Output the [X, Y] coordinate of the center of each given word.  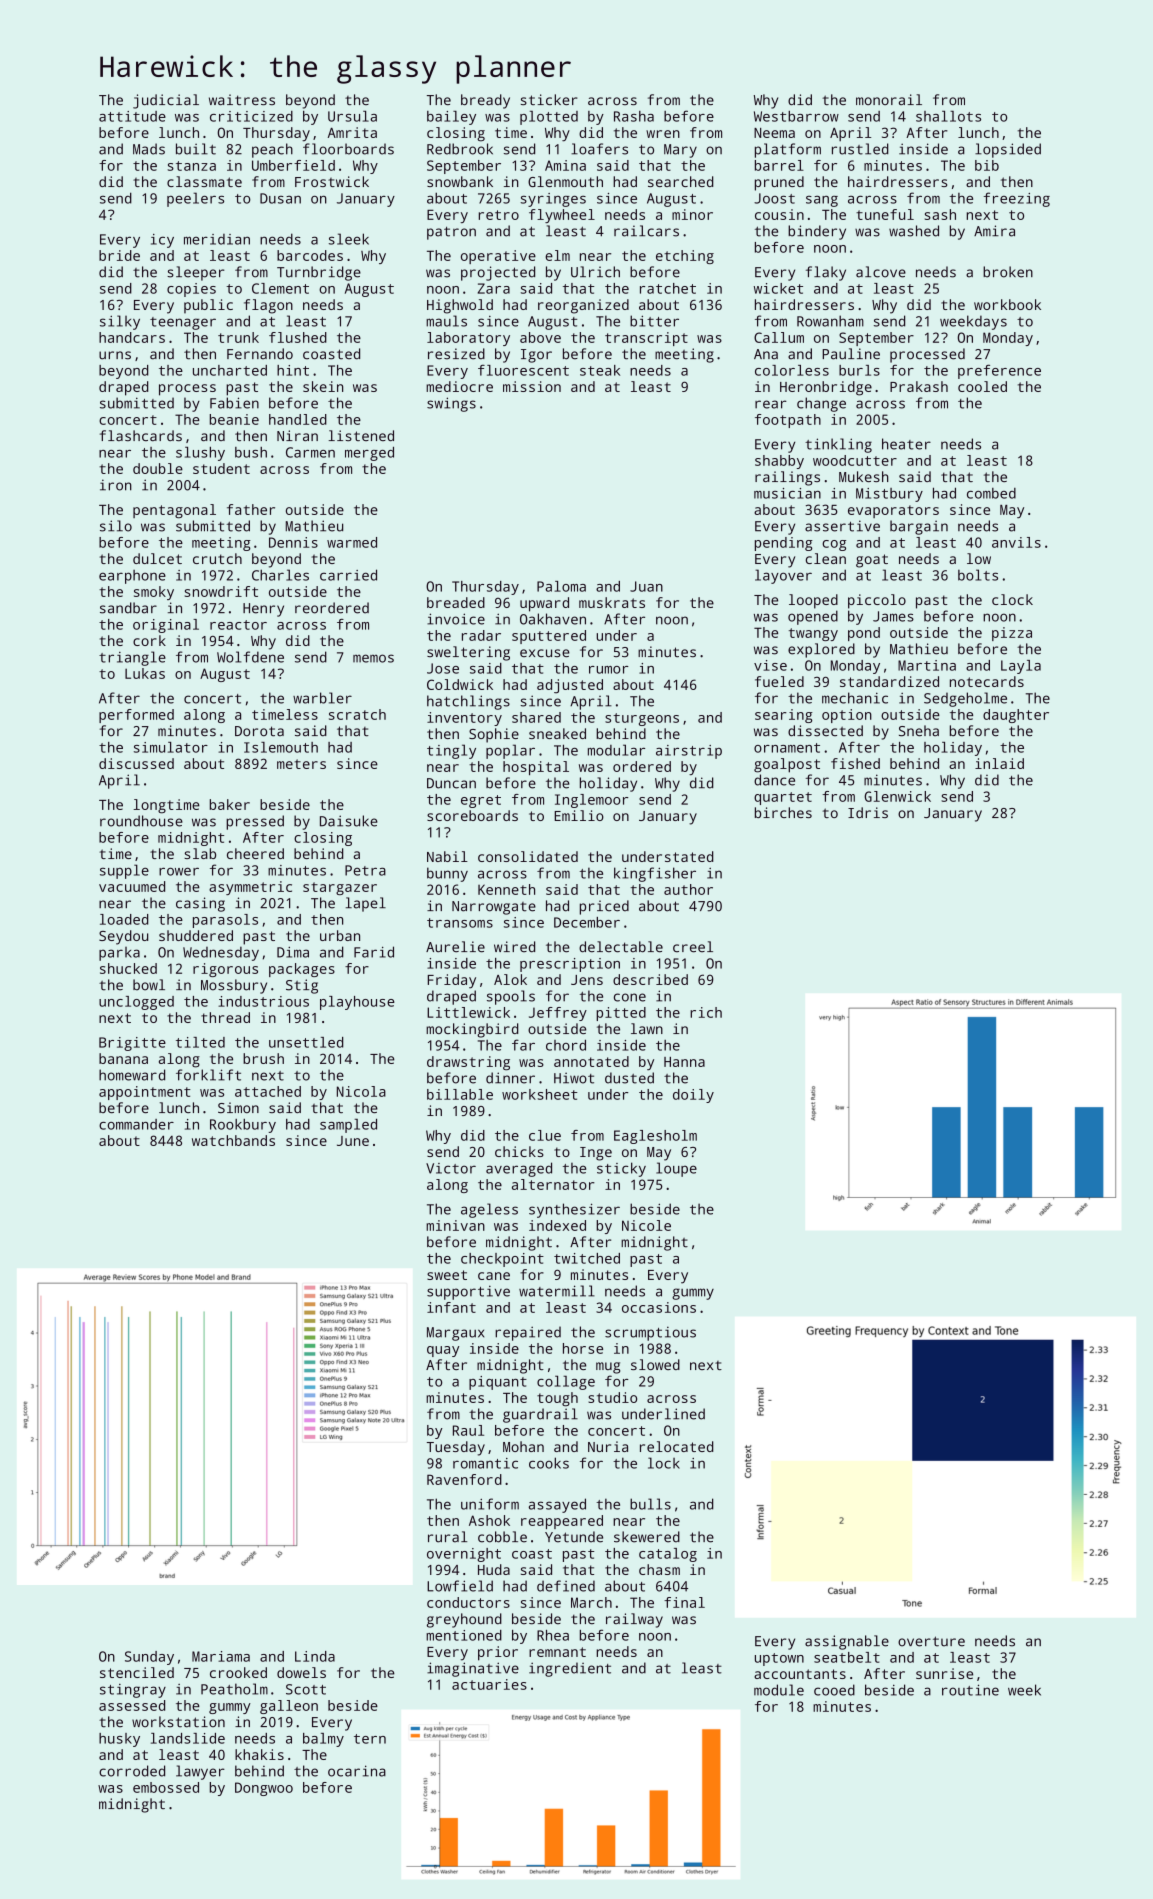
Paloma [561, 586]
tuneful [885, 214]
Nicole [646, 1225]
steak [600, 370]
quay [443, 1351]
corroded [132, 1771]
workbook [1007, 304]
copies [191, 290]
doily [693, 1096]
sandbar [128, 608]
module [779, 1690]
